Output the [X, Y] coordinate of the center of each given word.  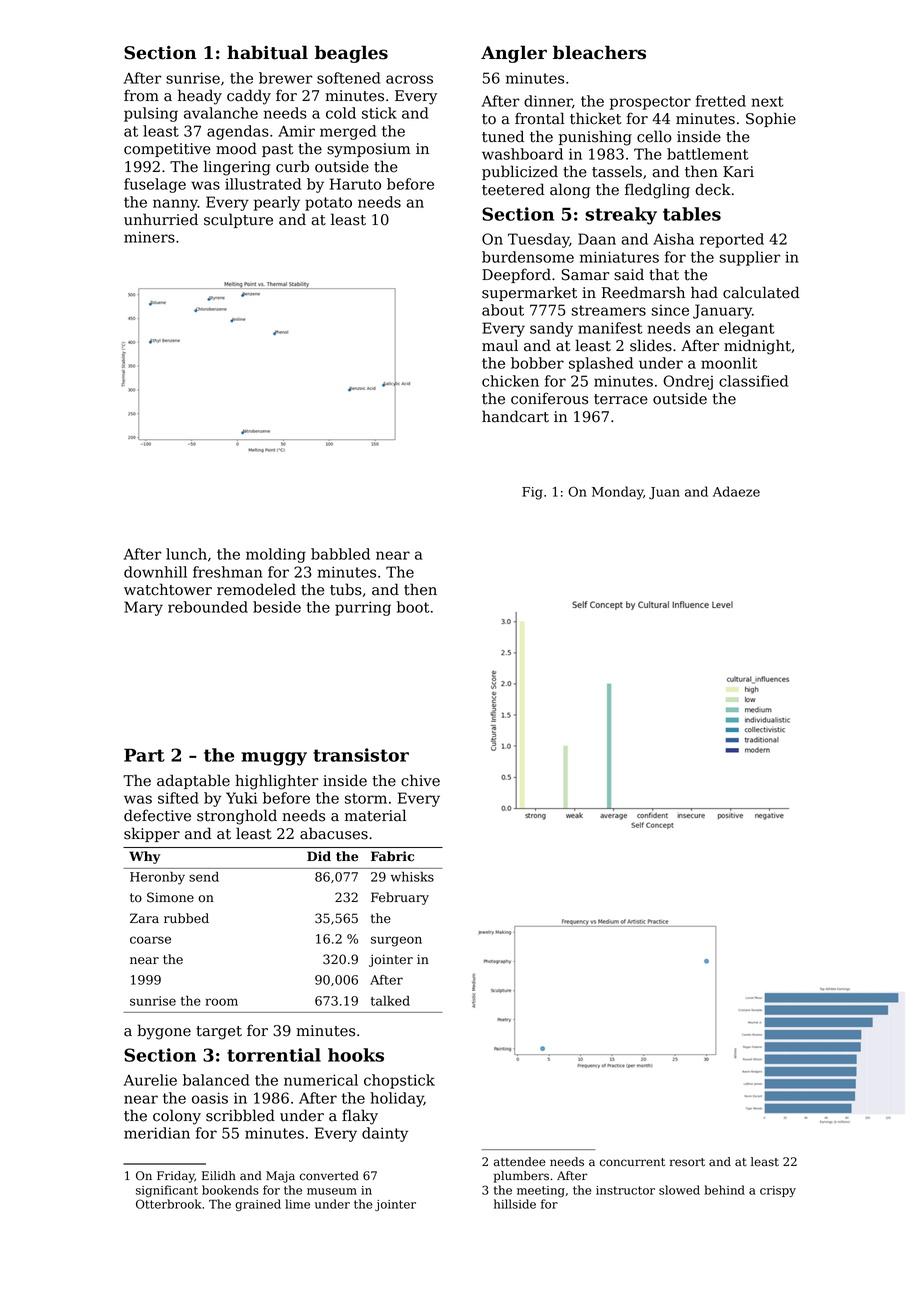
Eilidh [219, 1175]
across [409, 79]
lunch [186, 554]
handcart [515, 416]
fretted [721, 101]
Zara [144, 918]
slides [651, 345]
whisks [412, 876]
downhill [155, 572]
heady [200, 97]
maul [500, 345]
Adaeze [736, 491]
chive [420, 780]
